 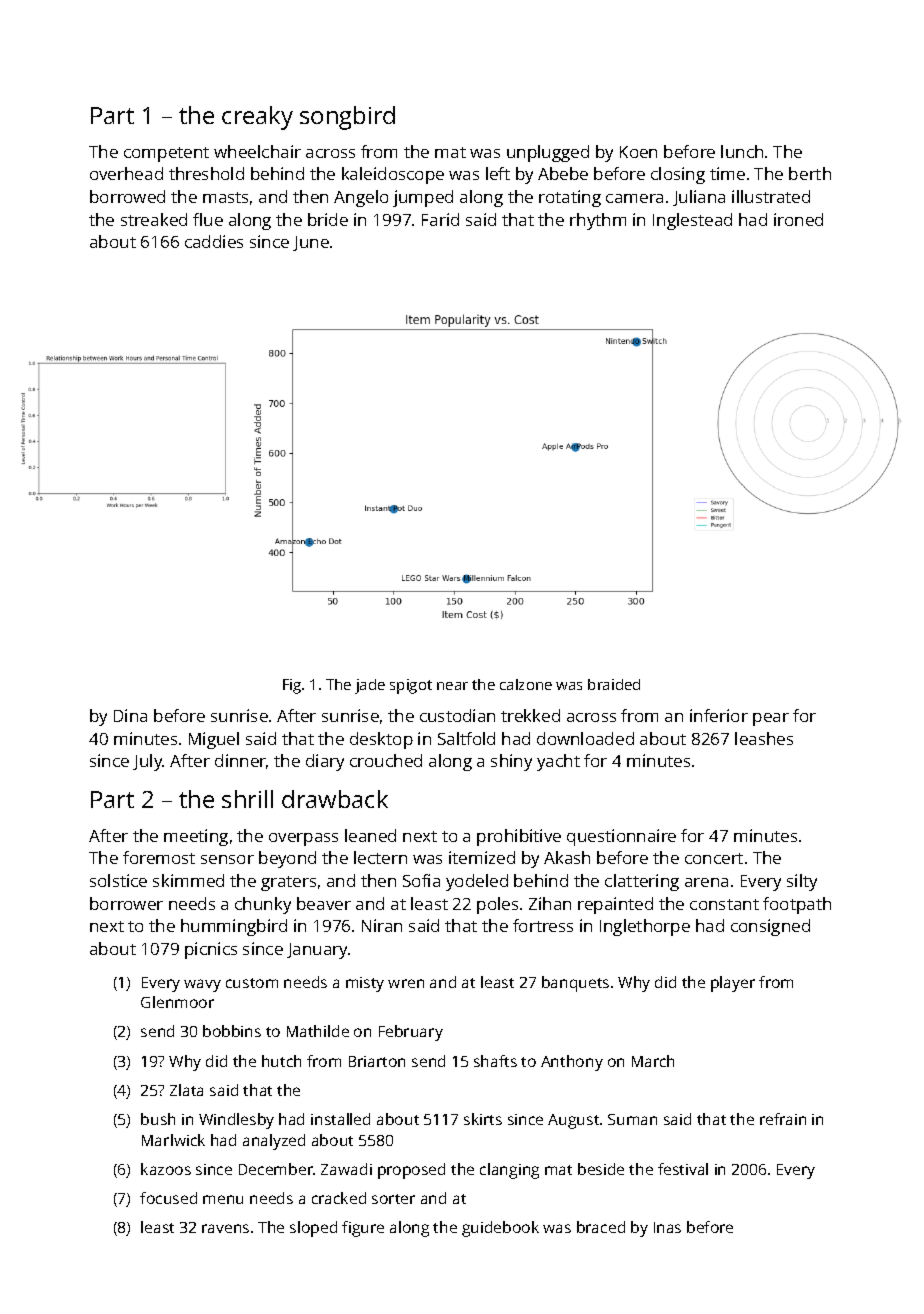 What do you see at coordinates (719, 715) in the image?
I see `inferior` at bounding box center [719, 715].
